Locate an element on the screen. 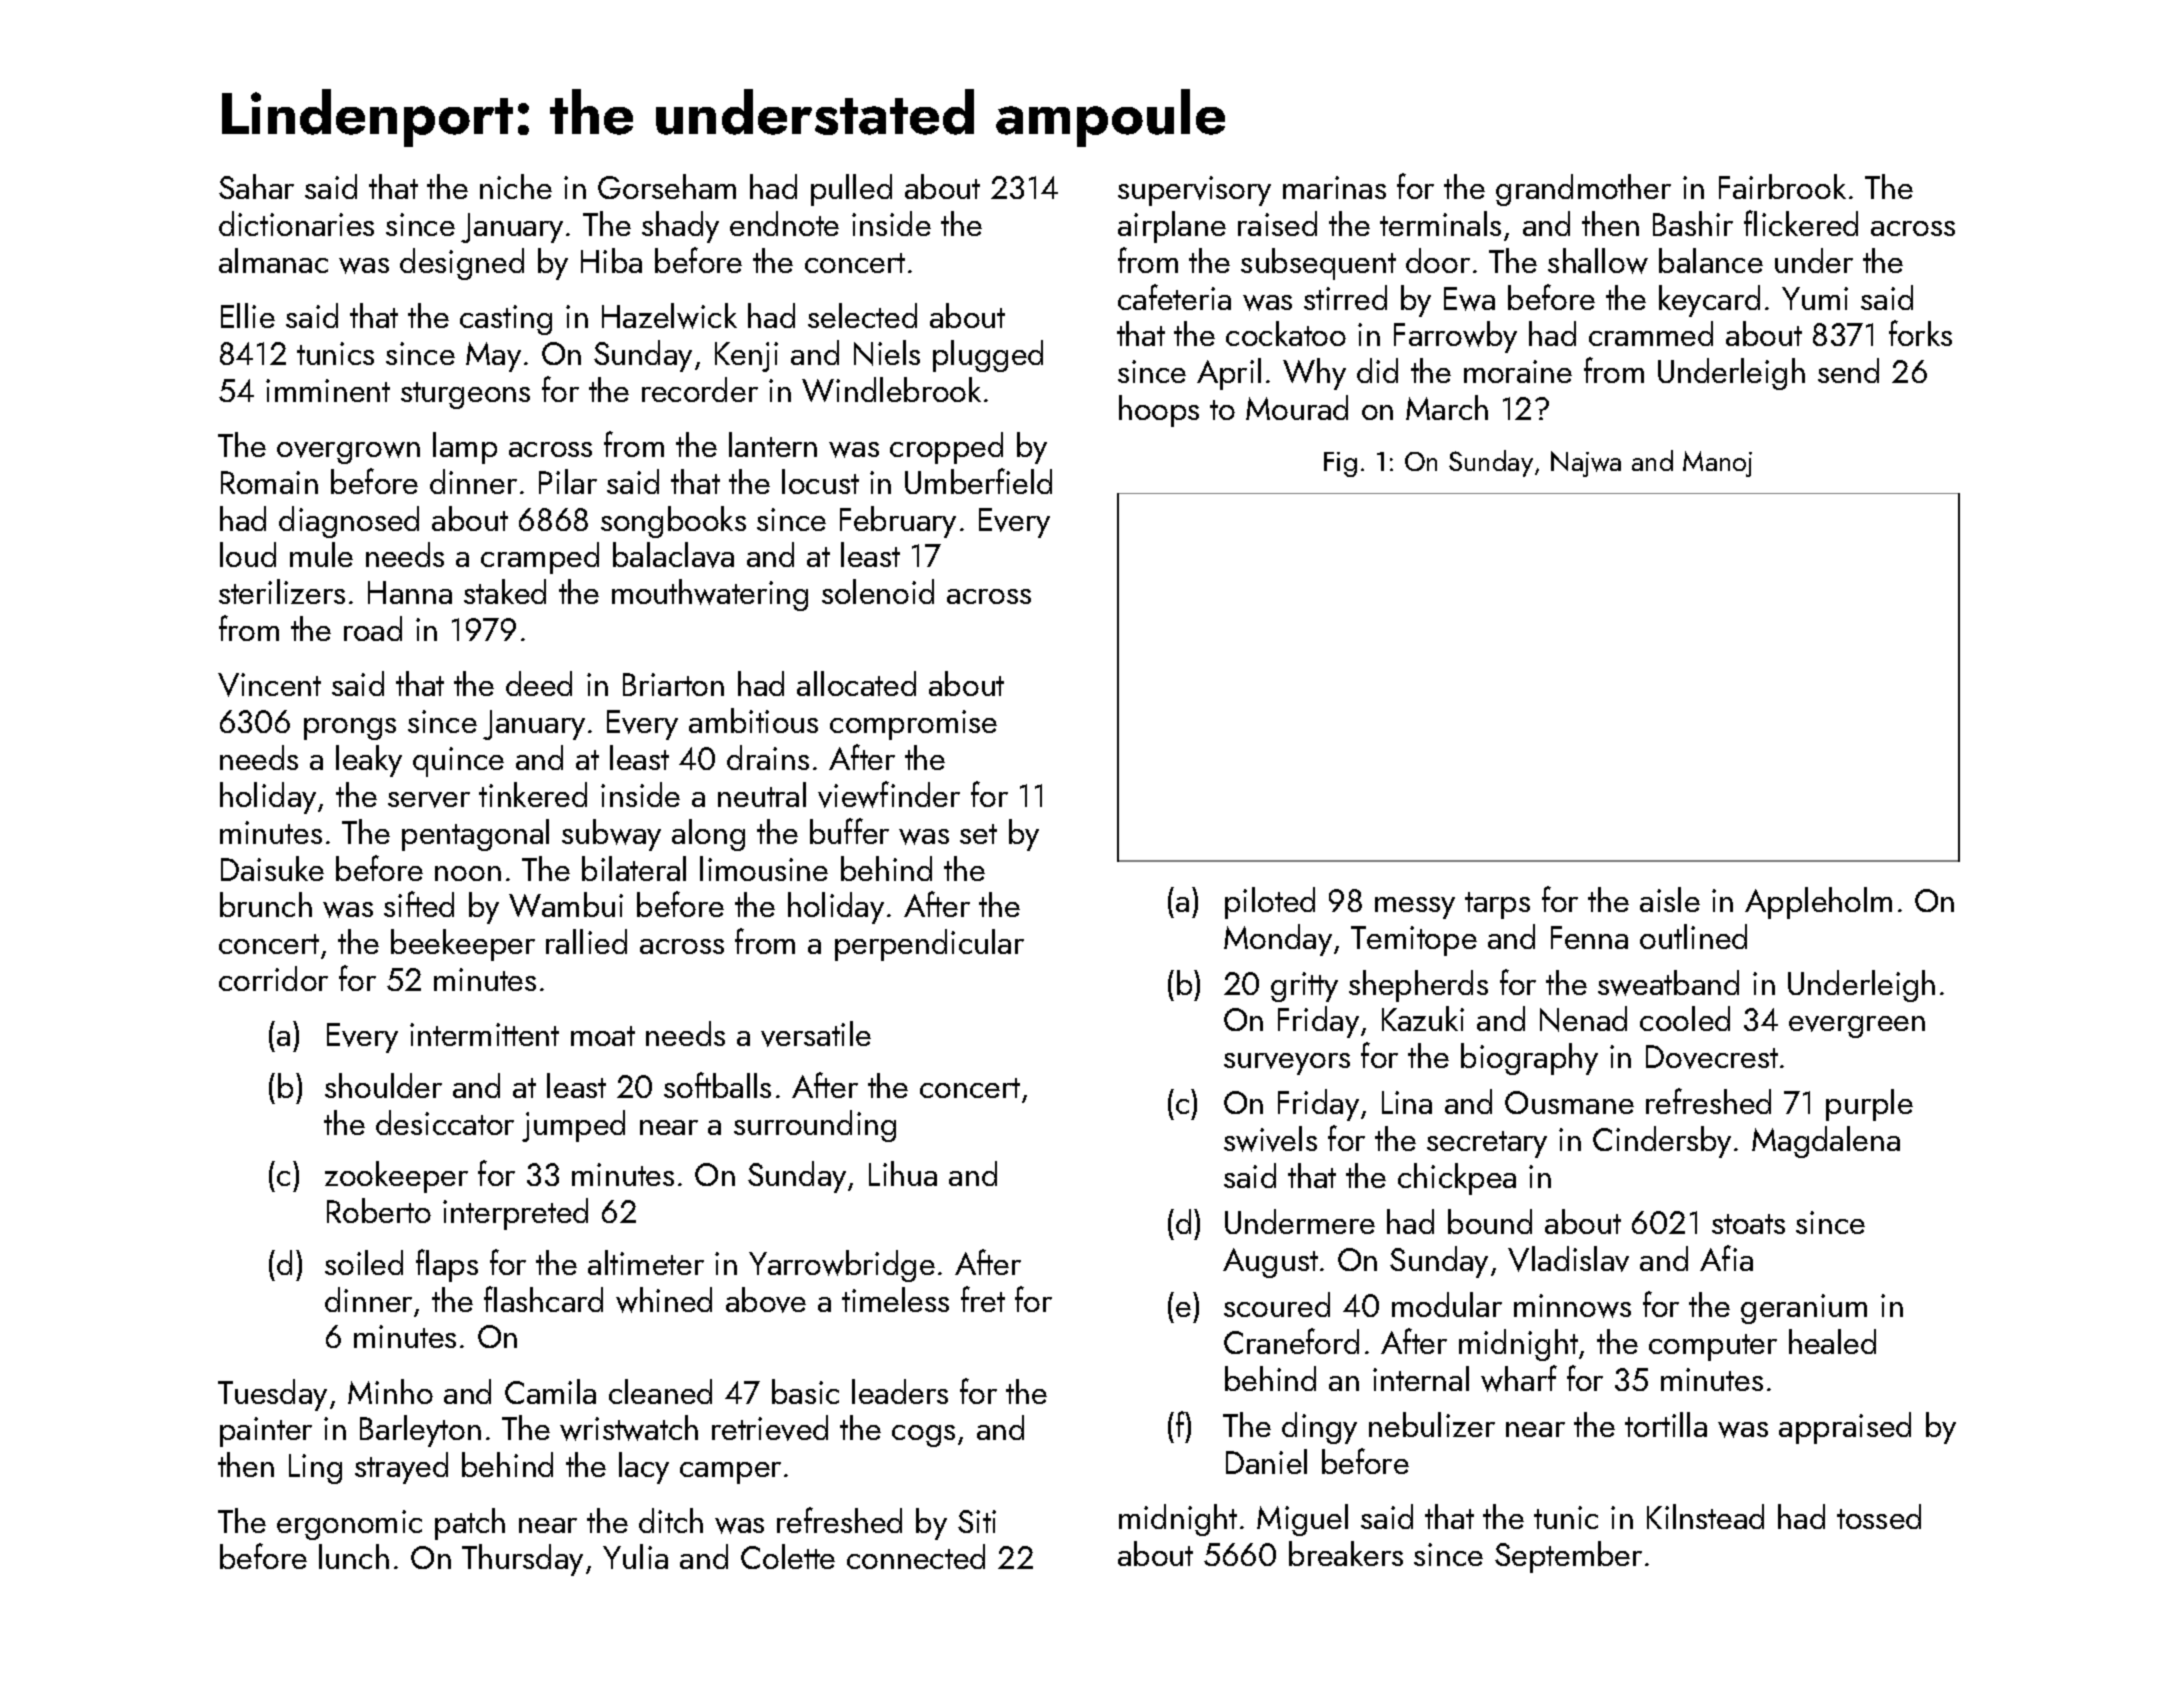 Image resolution: width=2178 pixels, height=1683 pixels. Minho is located at coordinates (390, 1391).
